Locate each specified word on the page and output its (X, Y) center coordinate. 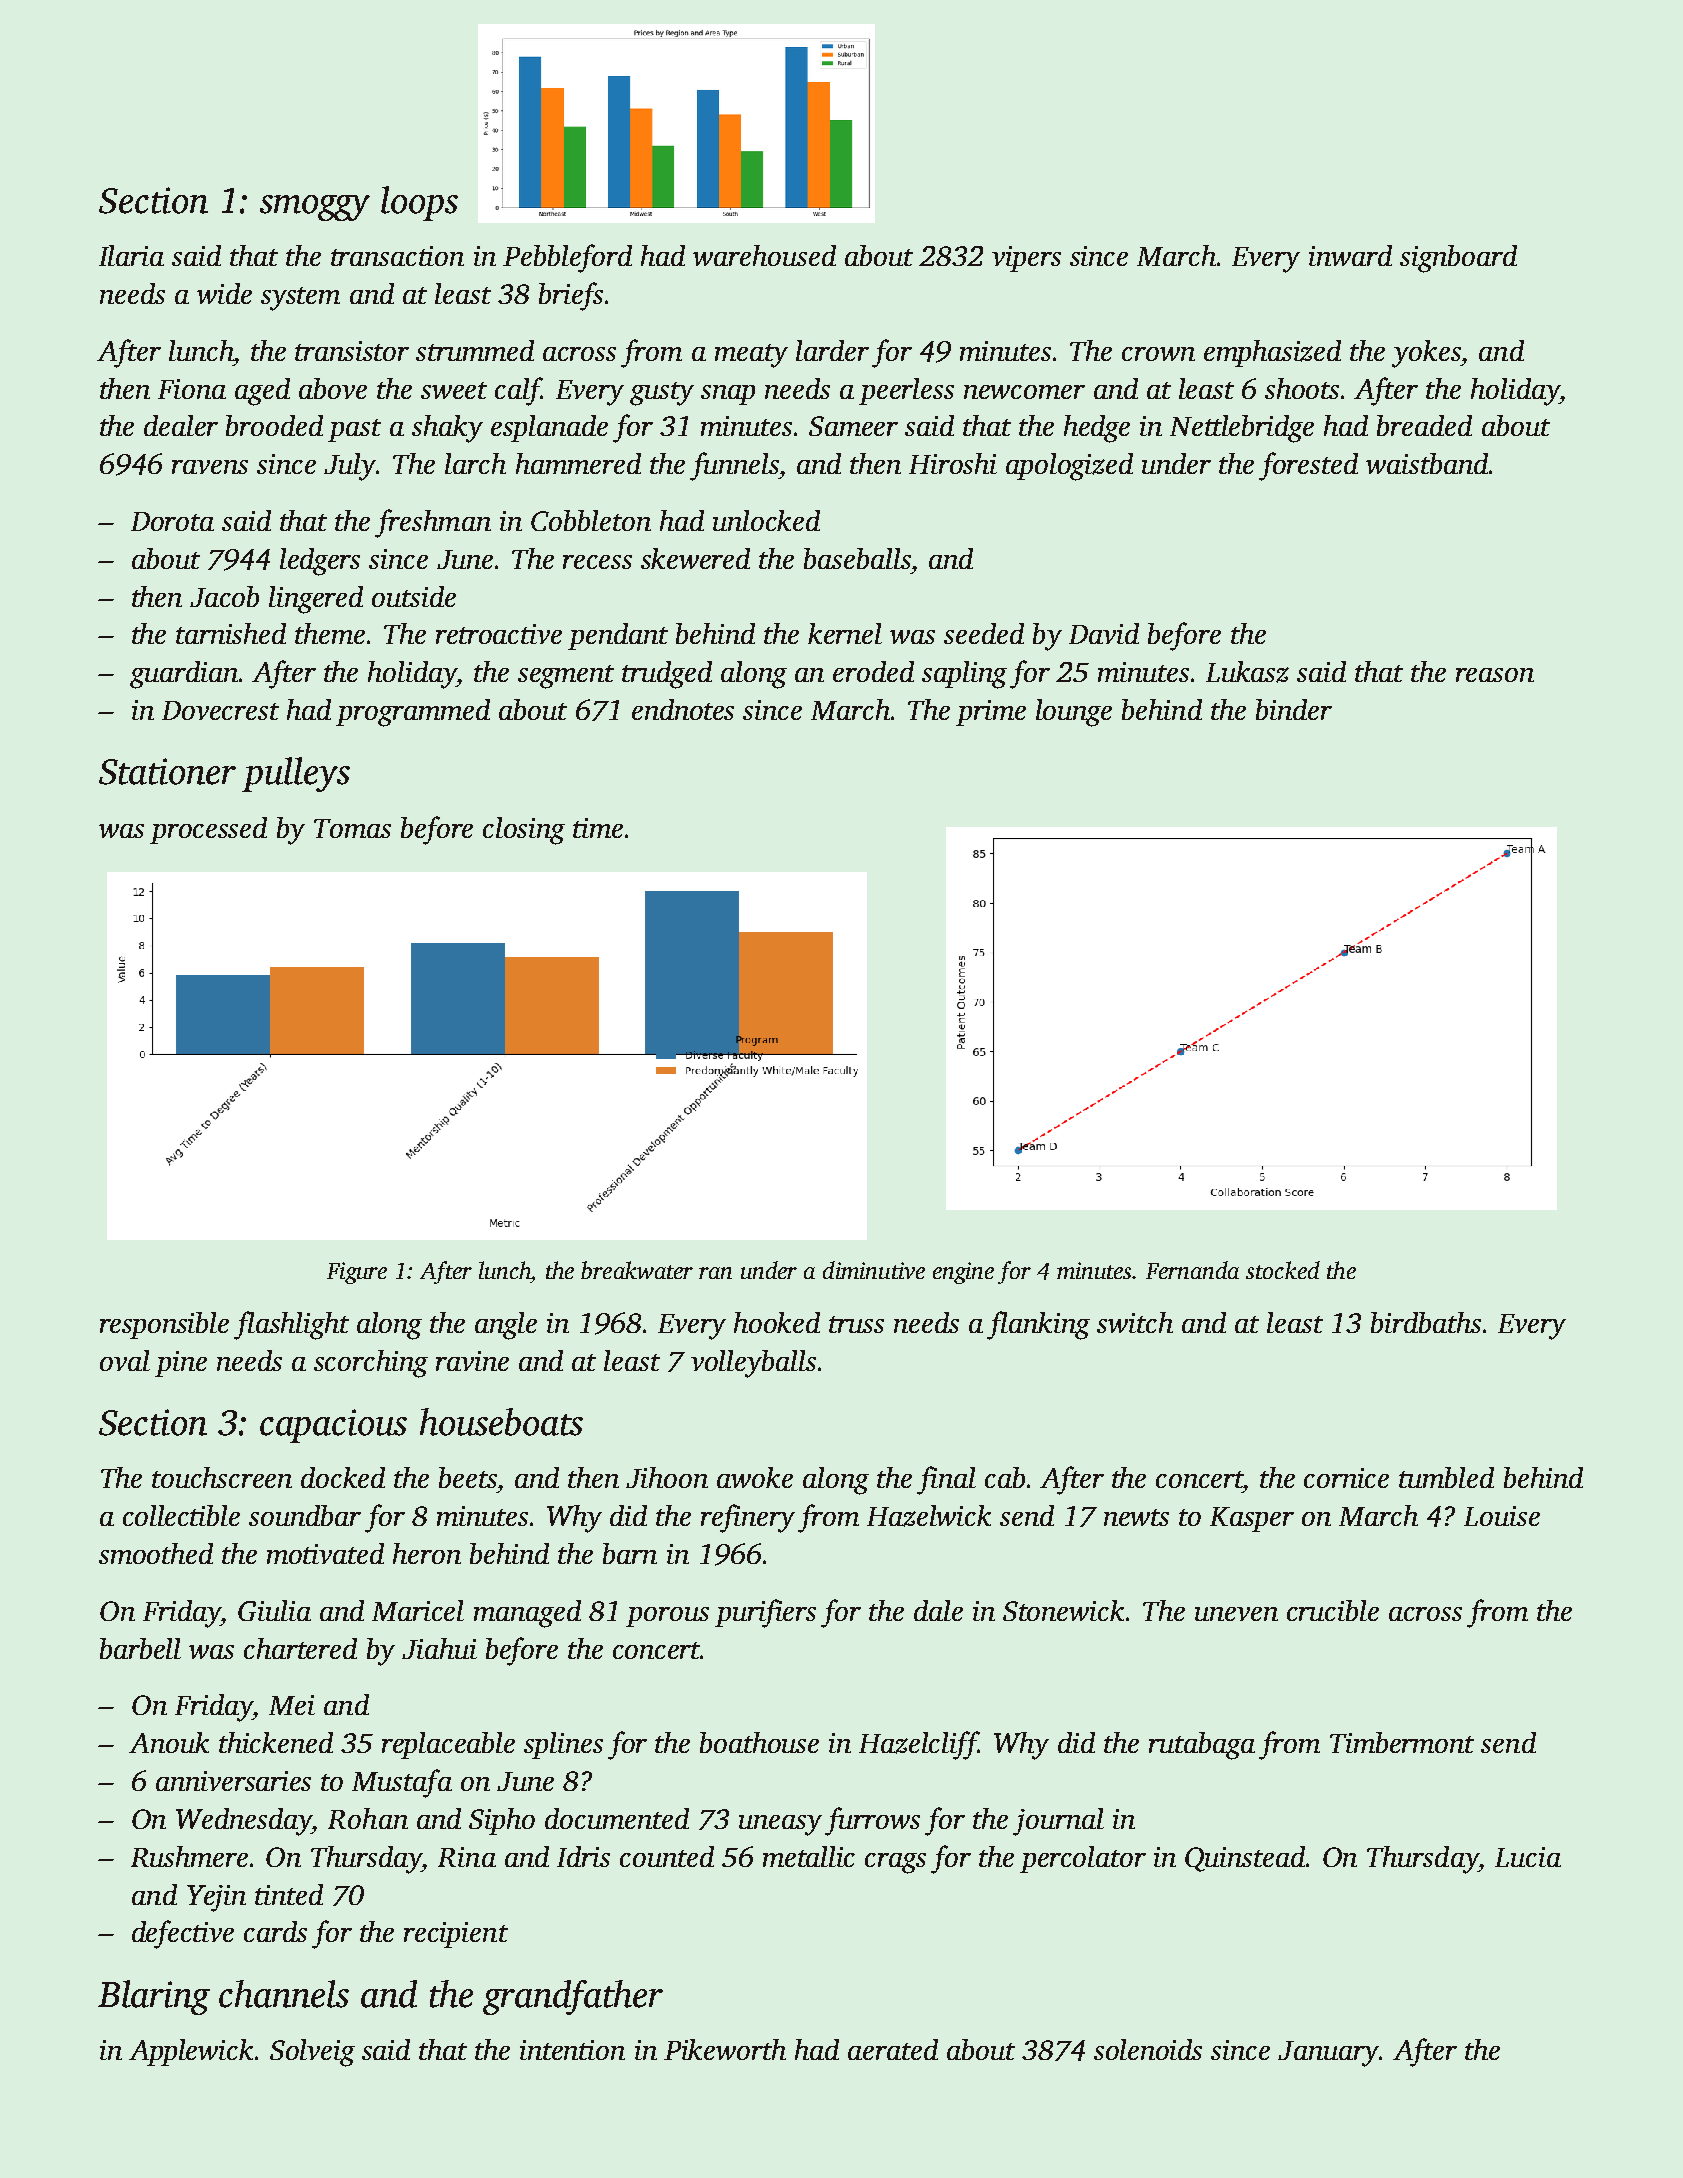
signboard (1458, 259)
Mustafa (402, 1783)
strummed (475, 350)
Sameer (853, 426)
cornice (1346, 1478)
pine (181, 1364)
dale (938, 1610)
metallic (809, 1856)
